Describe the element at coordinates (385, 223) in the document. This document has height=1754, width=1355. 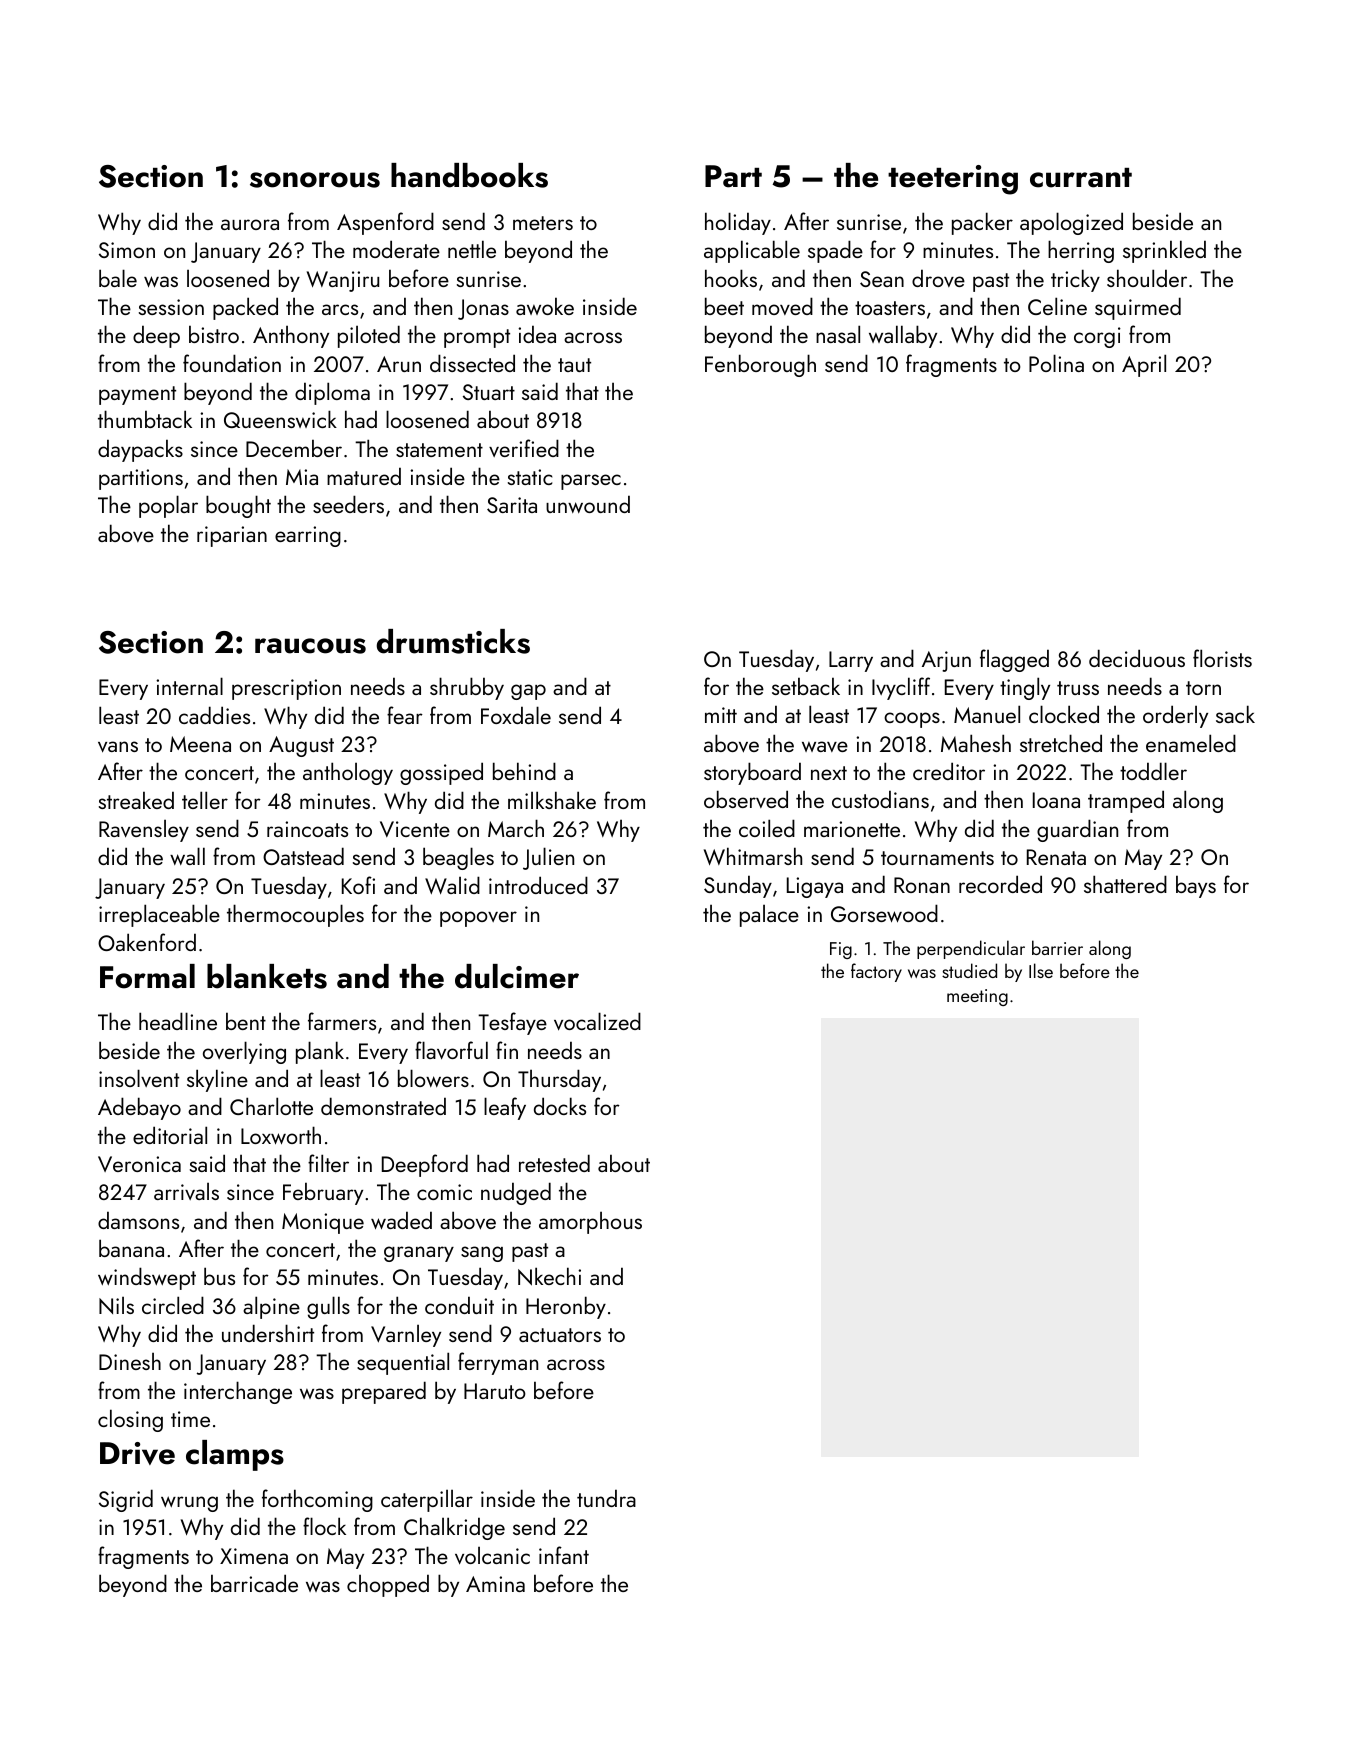
I see `Aspenford` at that location.
